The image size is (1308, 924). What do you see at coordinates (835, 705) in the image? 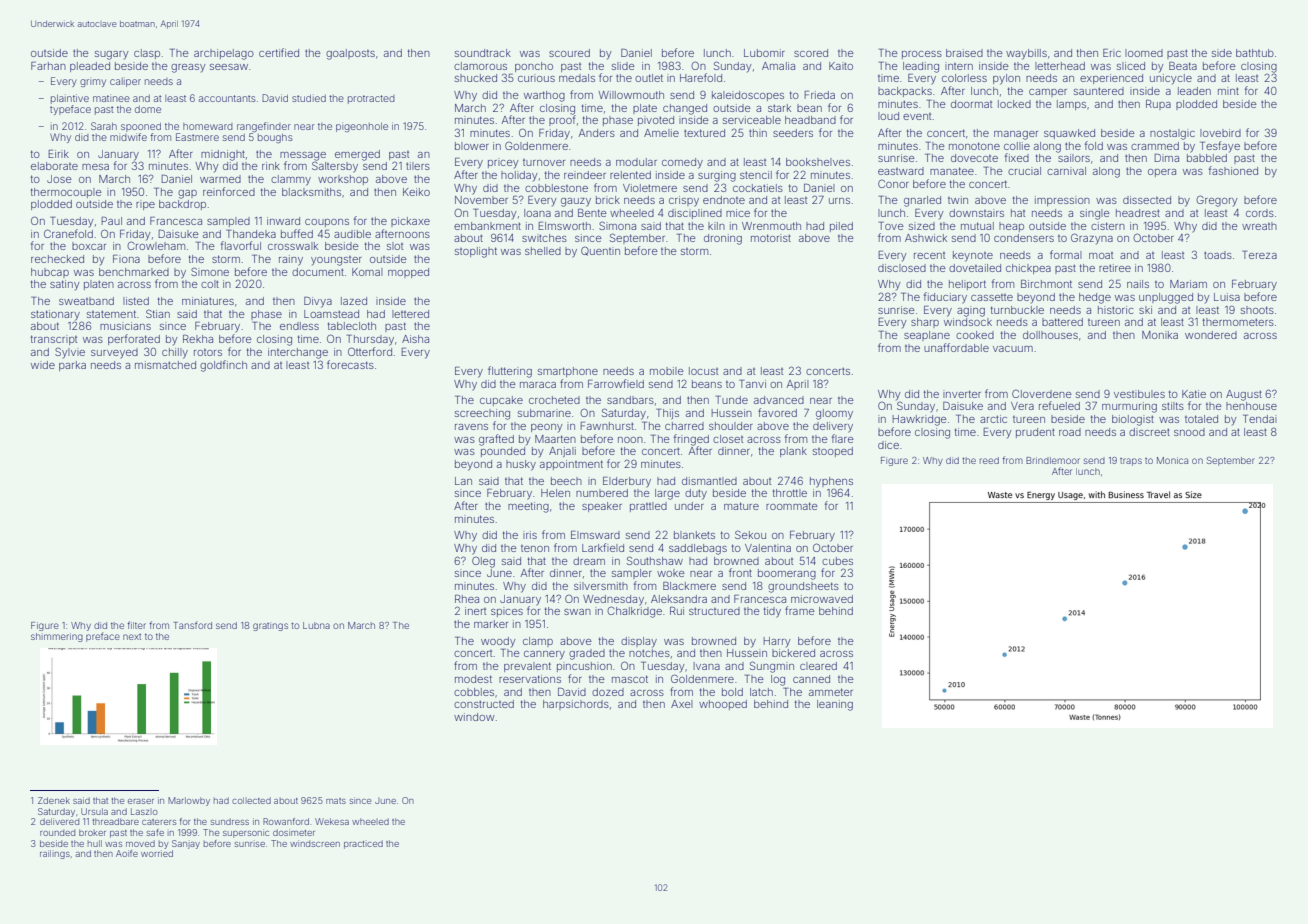
I see `leaning` at bounding box center [835, 705].
